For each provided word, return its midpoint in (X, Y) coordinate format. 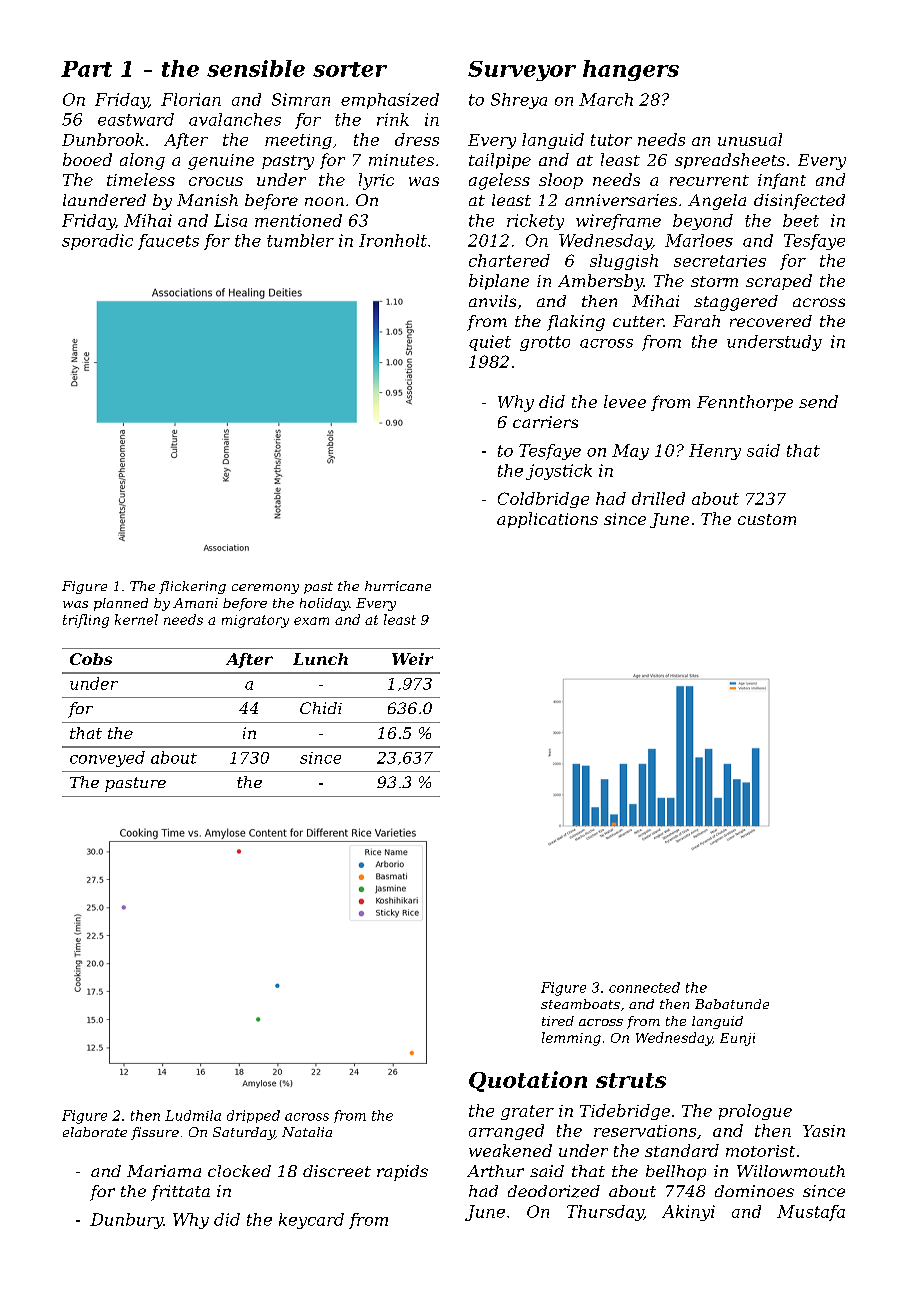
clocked (239, 1171)
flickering (192, 587)
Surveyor (522, 71)
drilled (658, 498)
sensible (256, 68)
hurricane (398, 586)
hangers (631, 70)
